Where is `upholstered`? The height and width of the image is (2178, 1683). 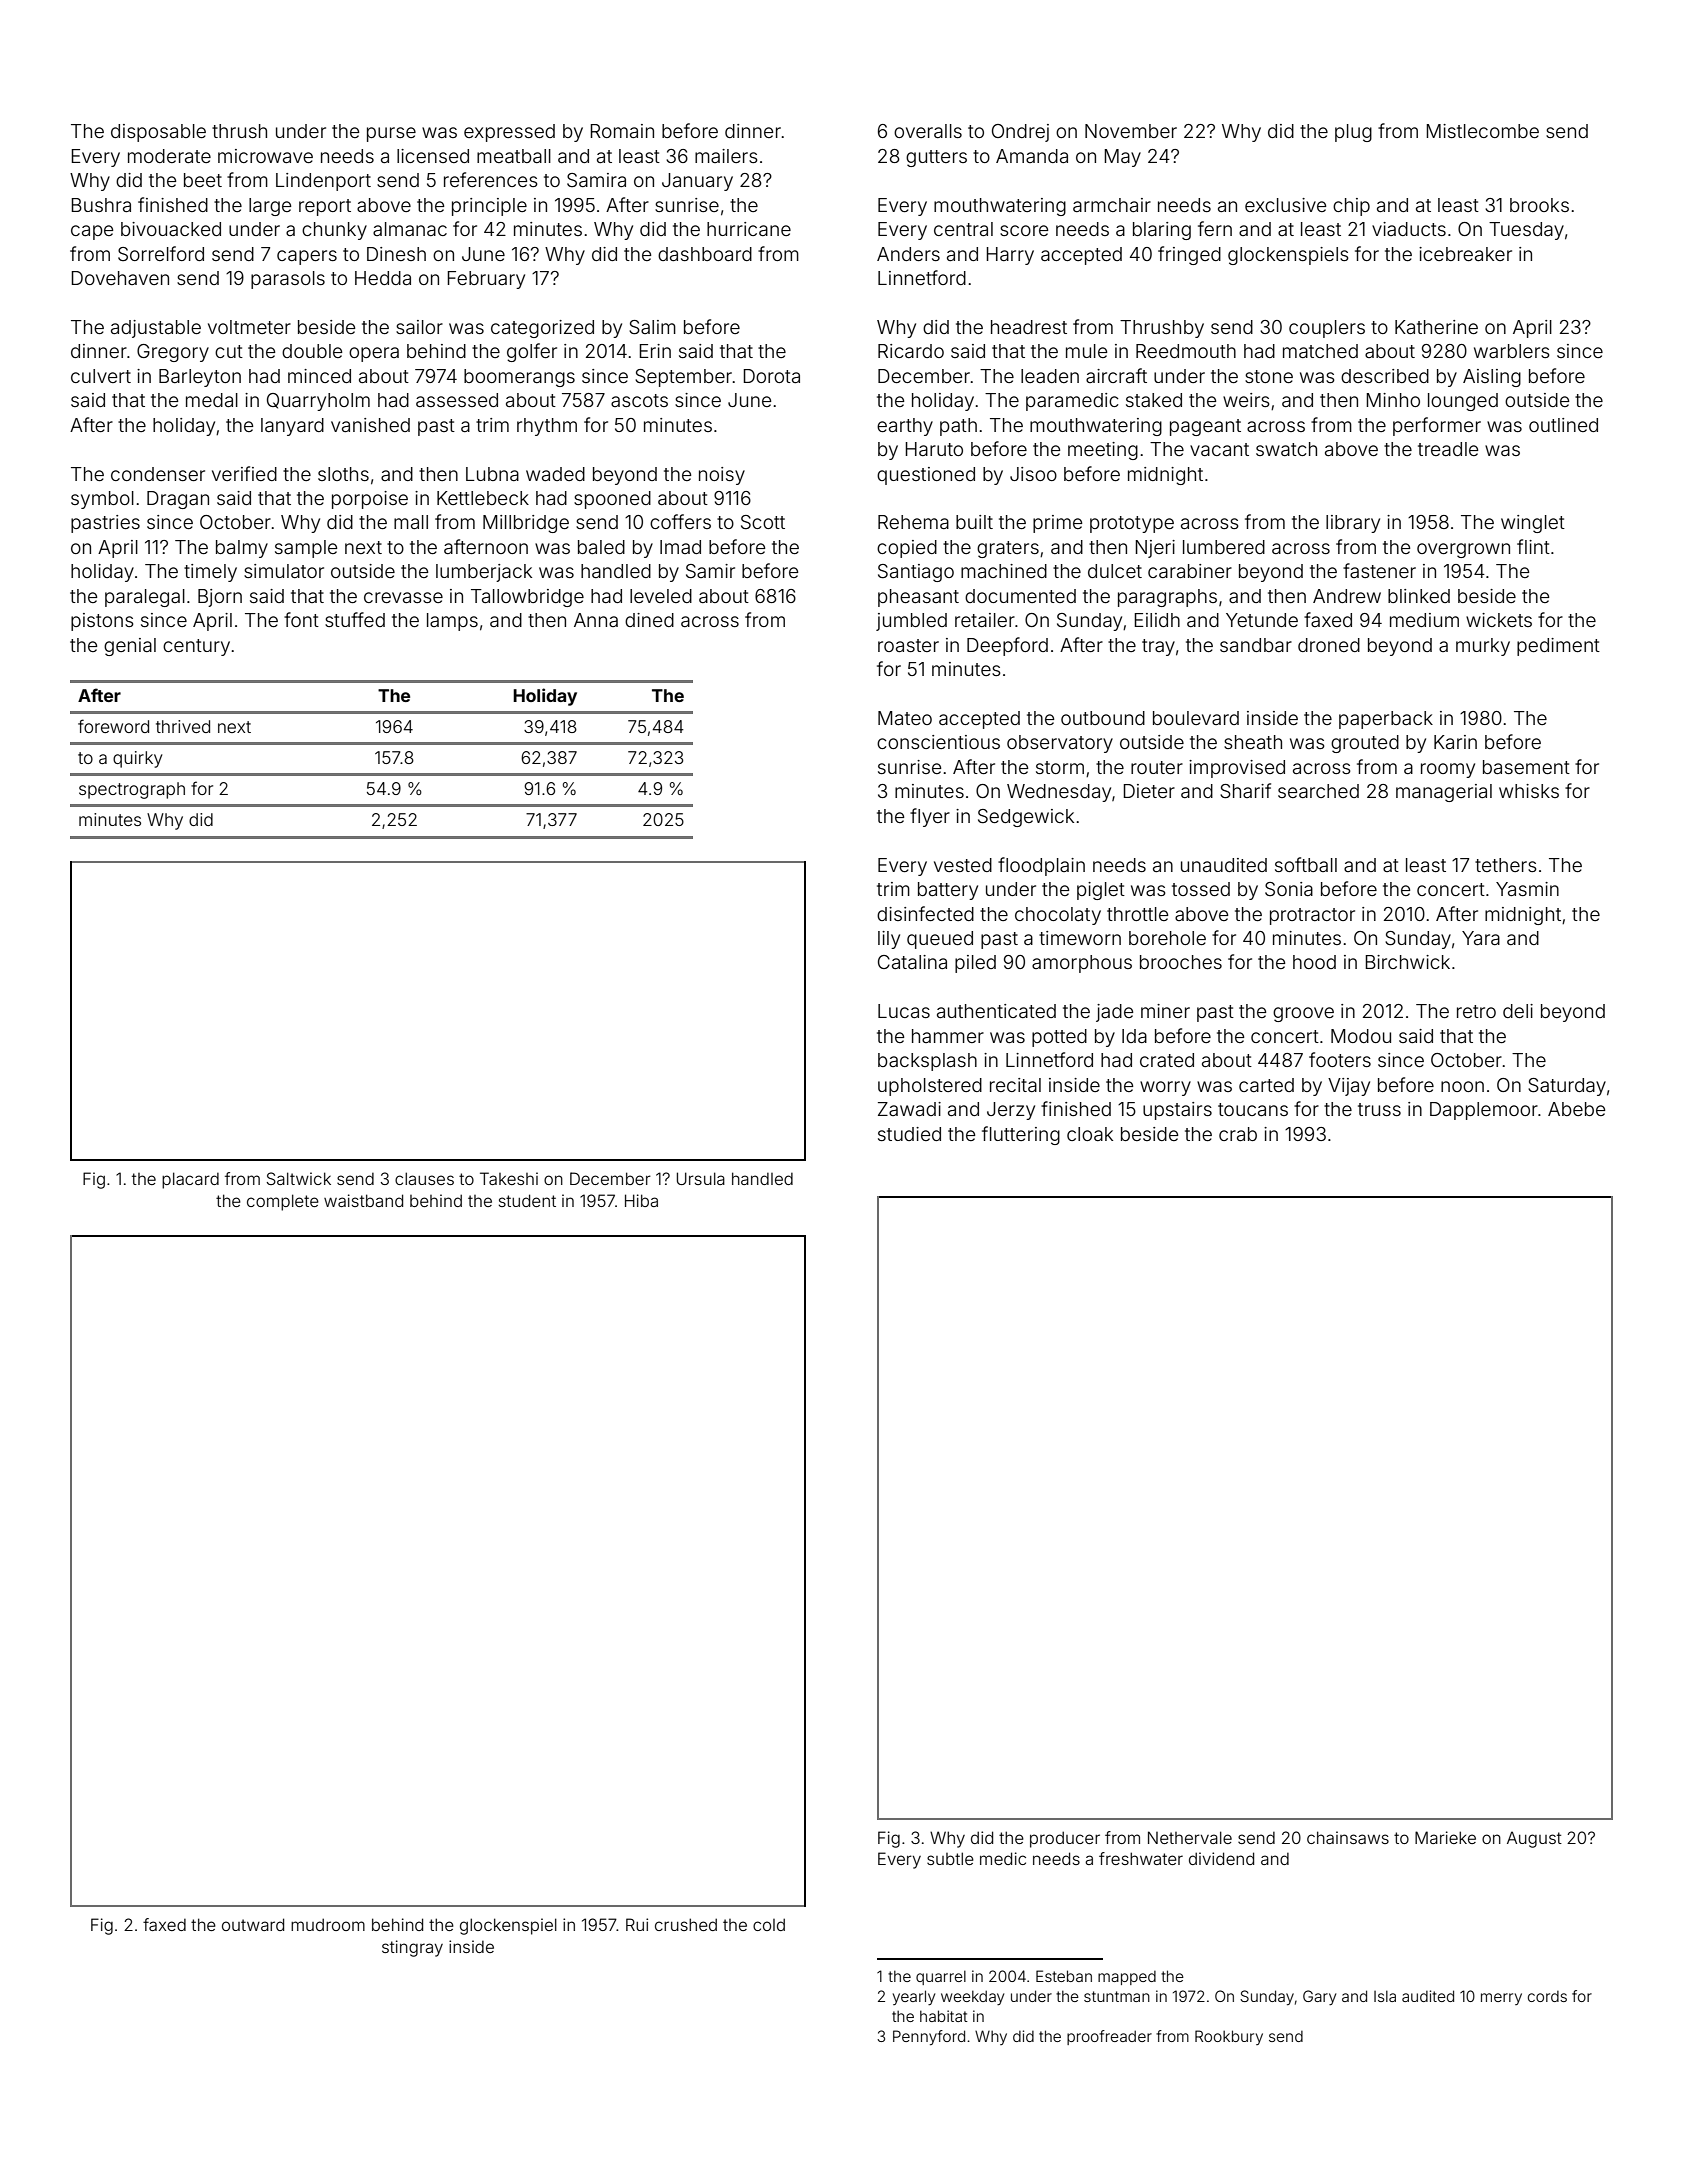
upholstered is located at coordinates (930, 1087).
